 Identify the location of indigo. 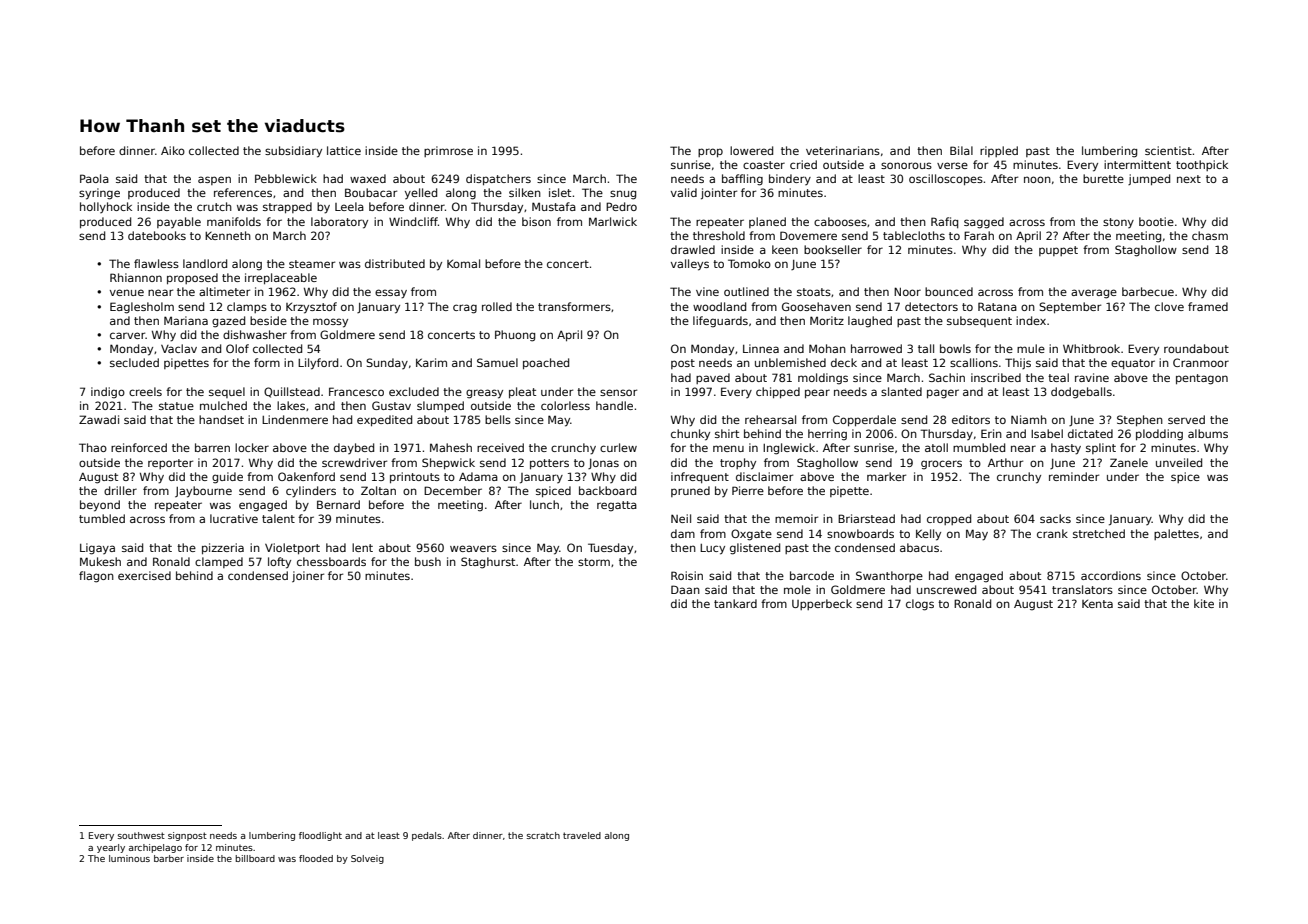
(108, 393).
